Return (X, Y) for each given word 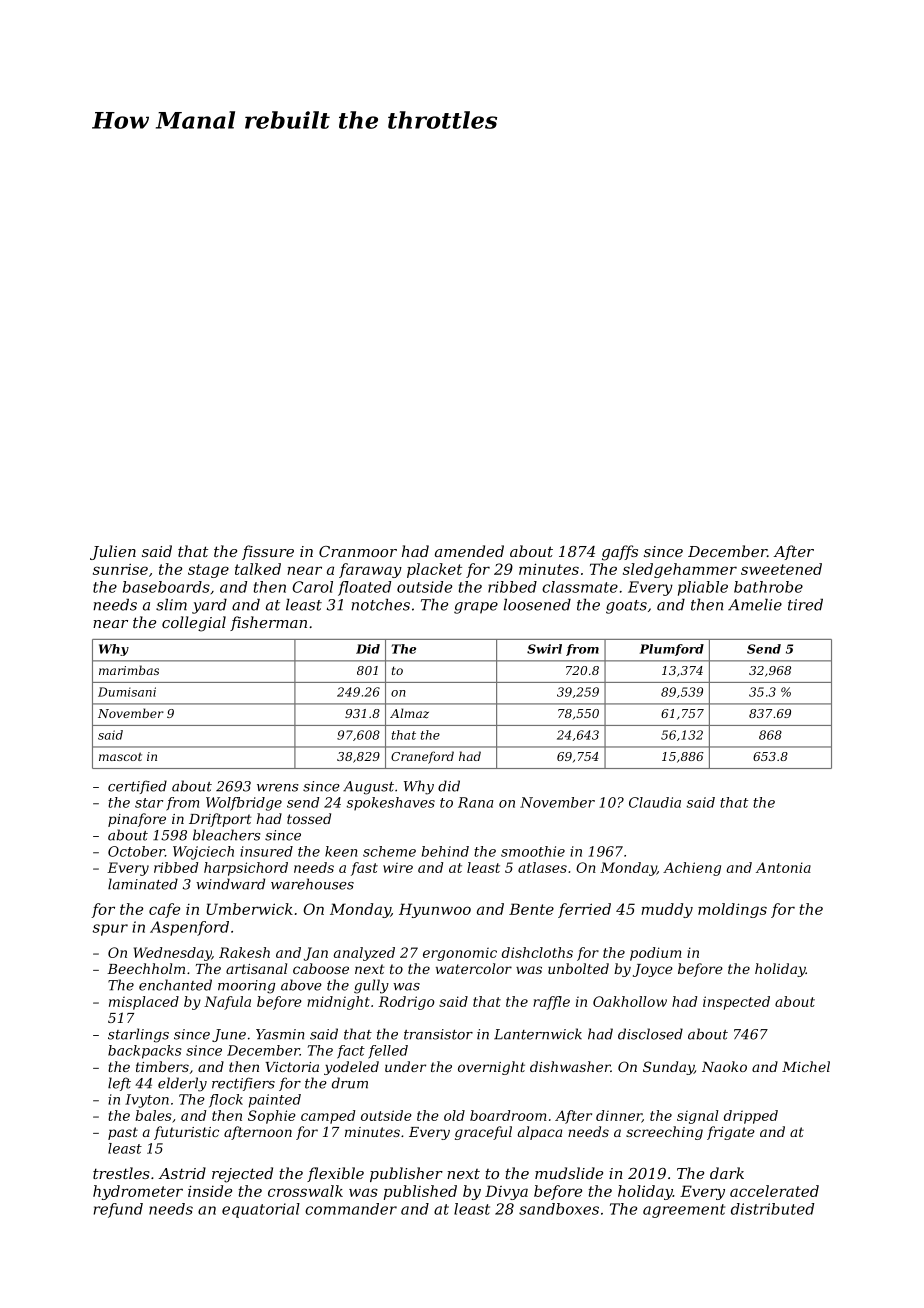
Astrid (182, 1173)
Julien (113, 552)
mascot (120, 756)
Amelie (755, 604)
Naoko (724, 1066)
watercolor (474, 968)
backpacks (145, 1052)
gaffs (620, 553)
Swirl (544, 649)
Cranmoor (358, 551)
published (420, 1192)
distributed (772, 1209)
